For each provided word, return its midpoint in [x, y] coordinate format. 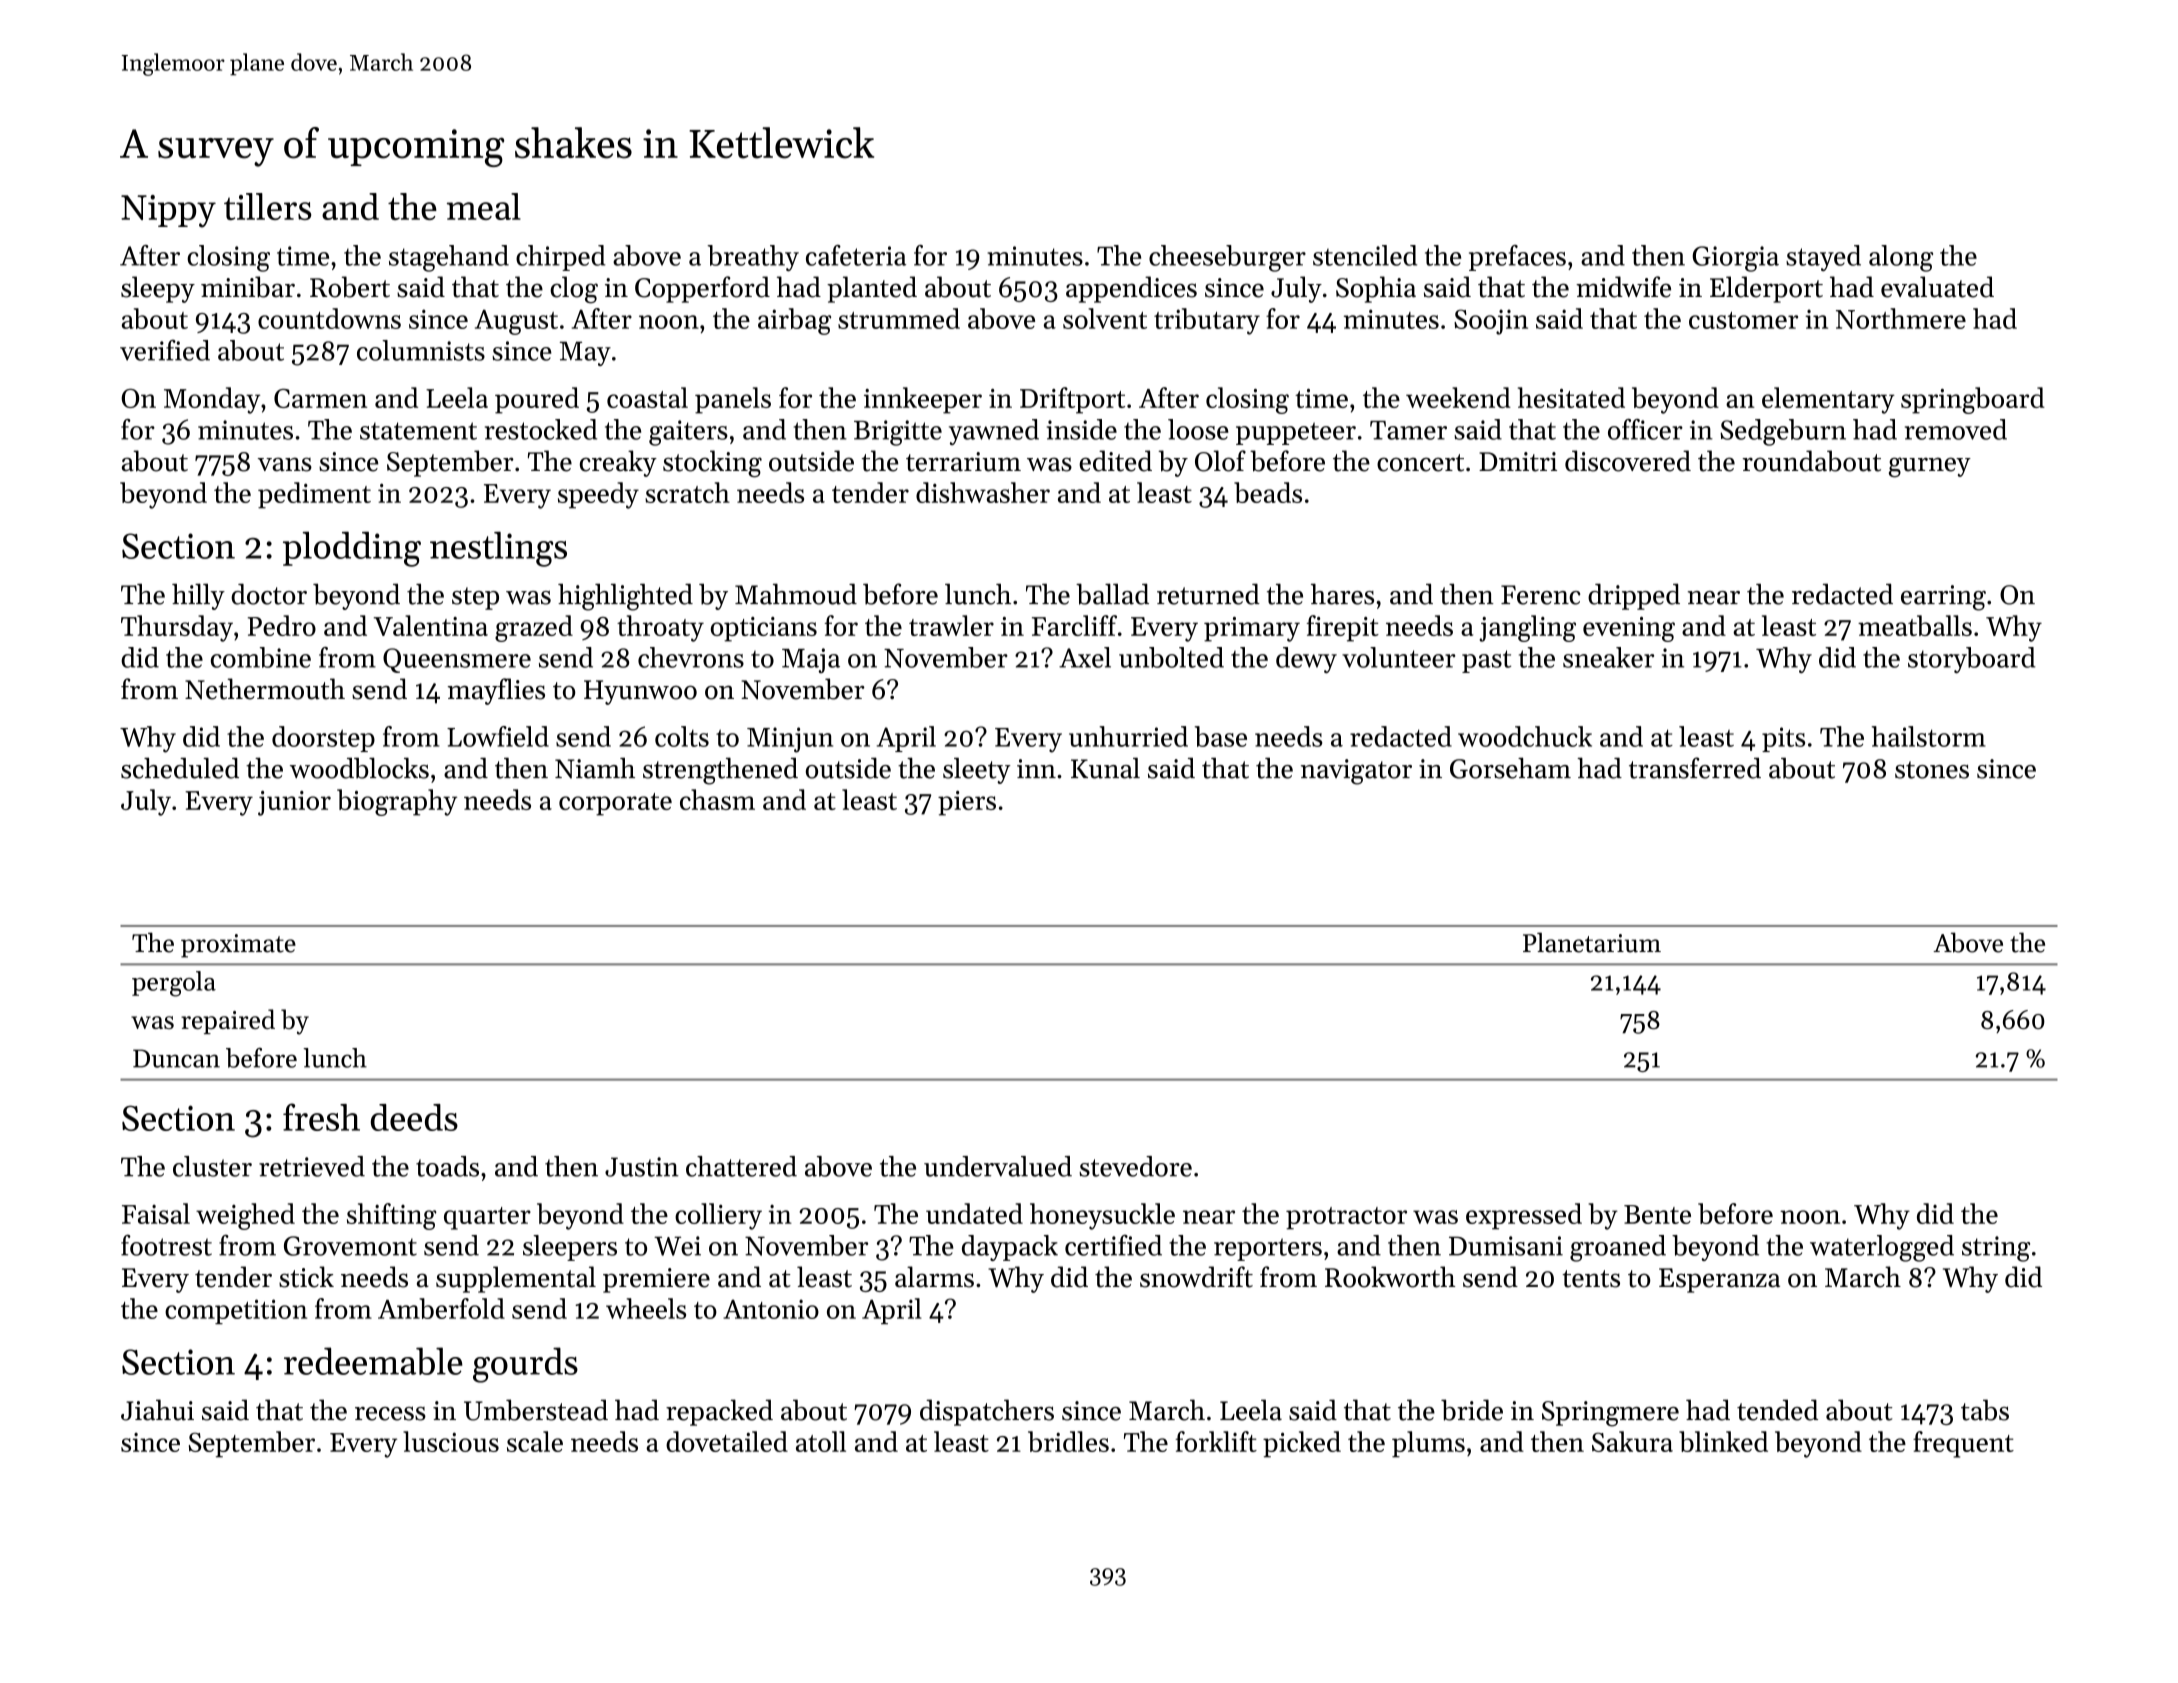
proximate [238, 946]
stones [1932, 770]
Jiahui [157, 1410]
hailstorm [1929, 736]
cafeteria [856, 255]
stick [306, 1277]
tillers [267, 206]
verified [165, 350]
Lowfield [498, 736]
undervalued [998, 1166]
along [1901, 258]
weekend [1458, 397]
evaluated [1937, 287]
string [1996, 1249]
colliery [718, 1216]
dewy [1306, 660]
